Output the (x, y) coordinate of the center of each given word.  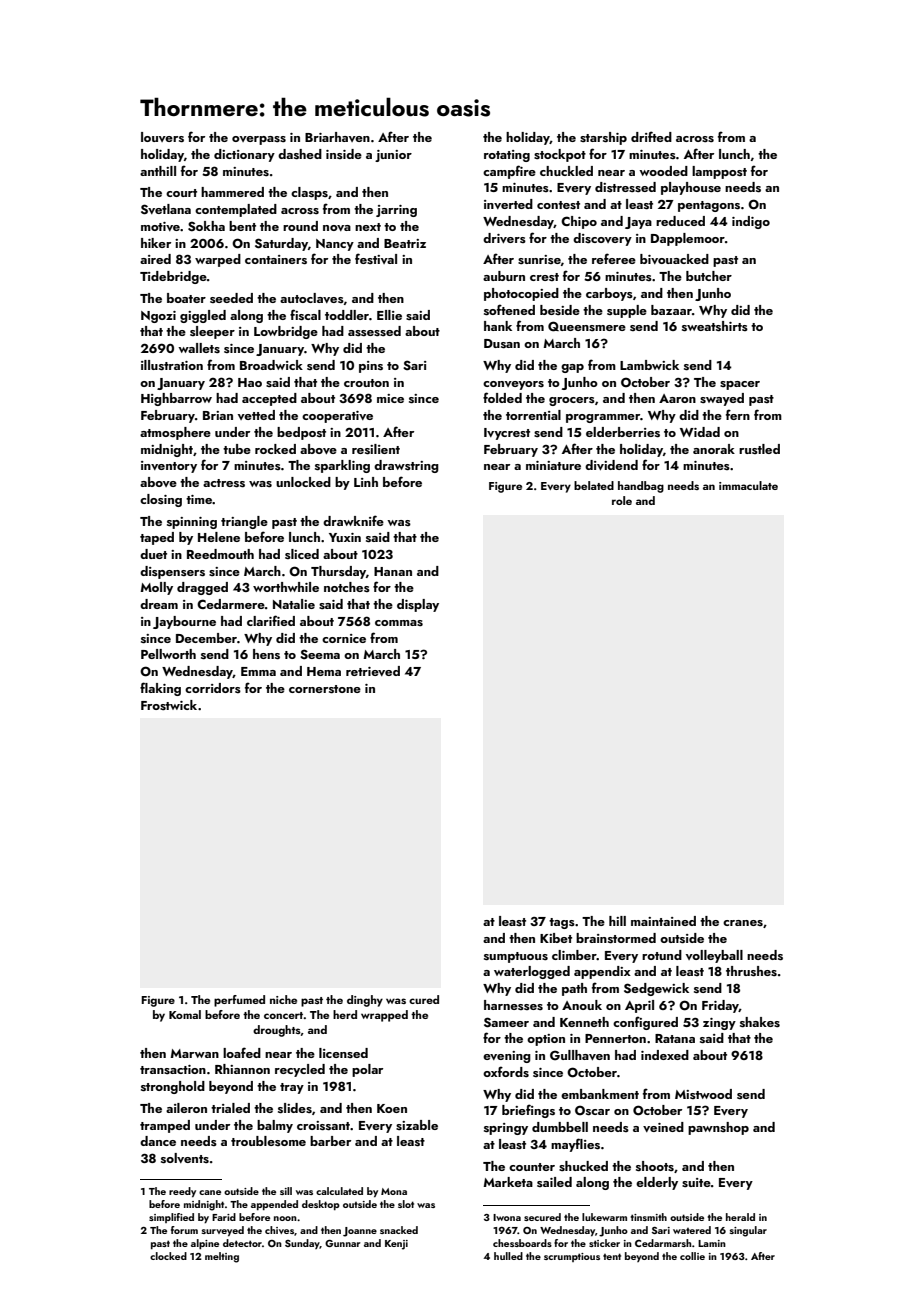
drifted (651, 136)
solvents (185, 1158)
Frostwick (169, 705)
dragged (202, 588)
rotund (662, 955)
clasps (309, 193)
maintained (663, 921)
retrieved (373, 671)
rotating (507, 156)
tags (562, 923)
